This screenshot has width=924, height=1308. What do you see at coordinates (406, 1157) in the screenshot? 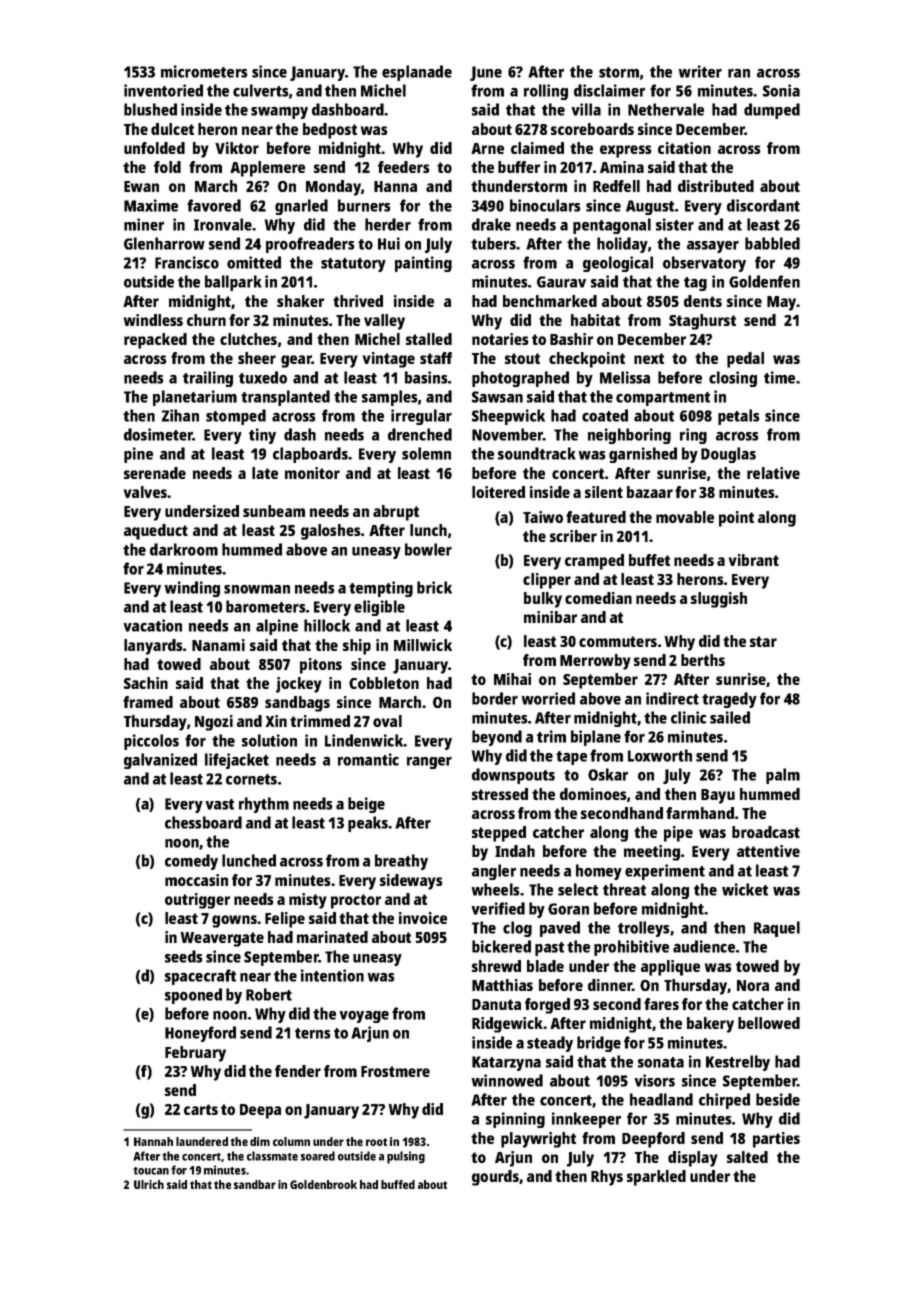
I see `pulsing` at bounding box center [406, 1157].
